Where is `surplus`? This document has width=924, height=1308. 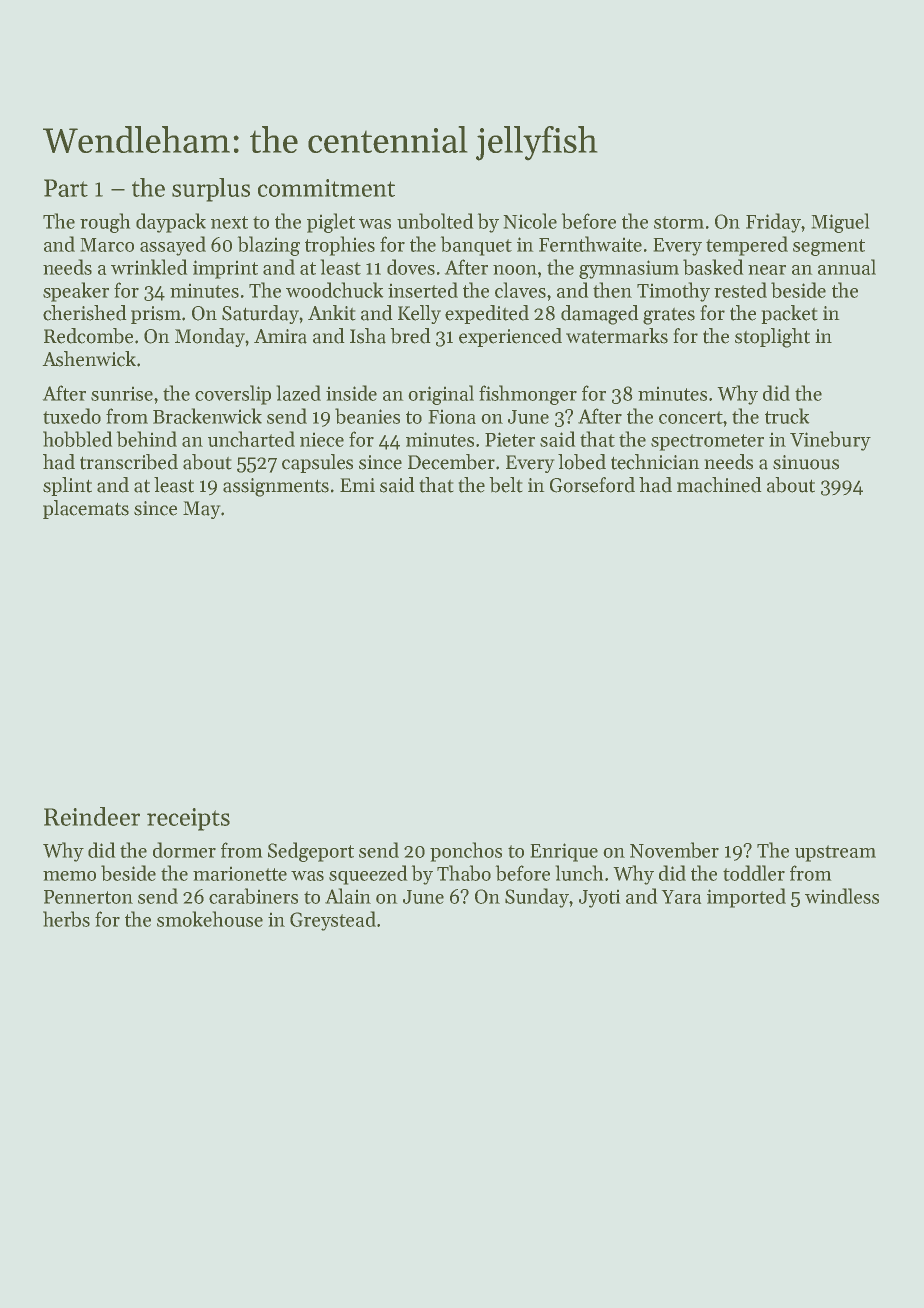 surplus is located at coordinates (211, 190).
